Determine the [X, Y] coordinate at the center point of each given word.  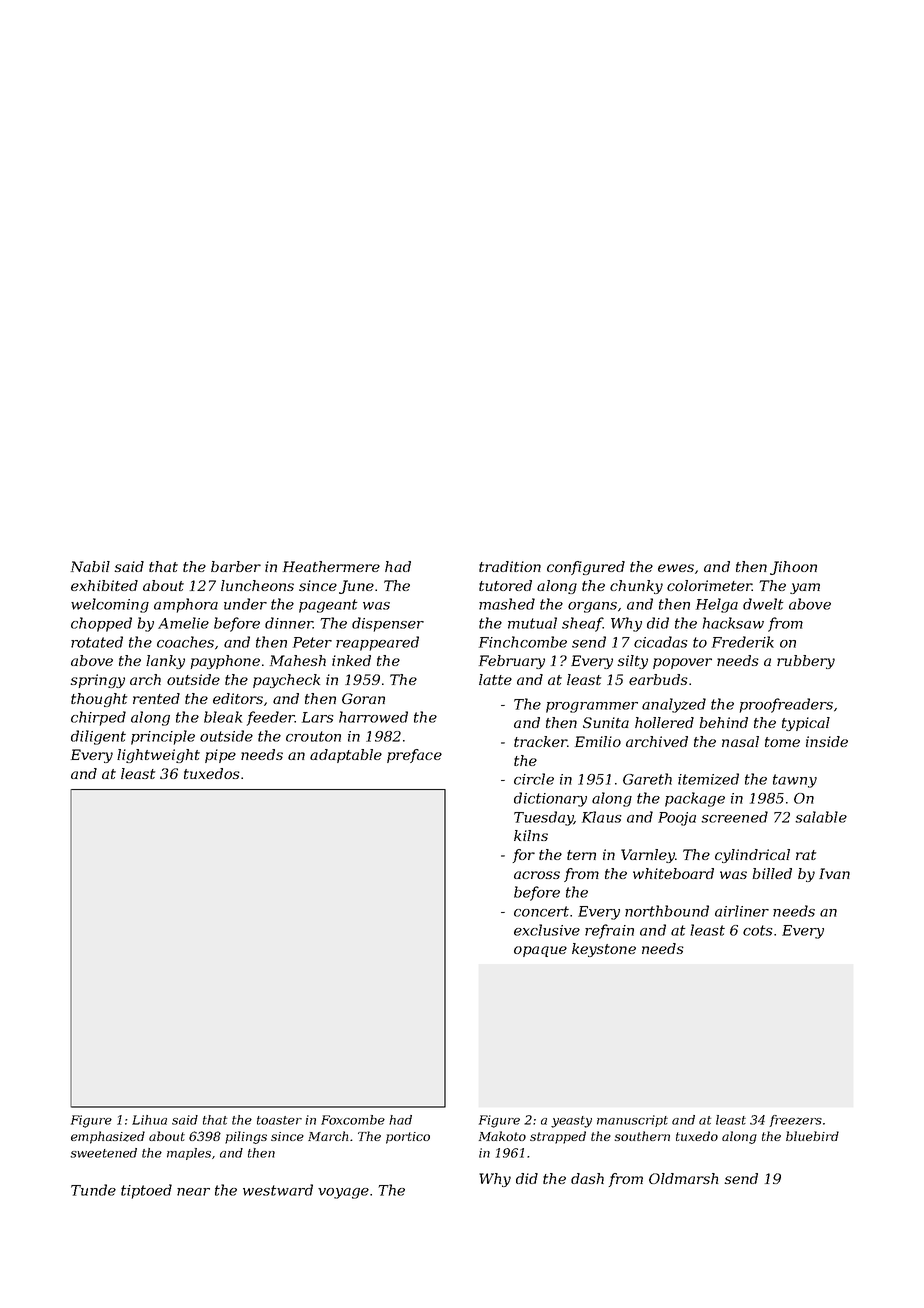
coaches [185, 642]
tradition [510, 566]
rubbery [806, 662]
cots [758, 930]
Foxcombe [353, 1120]
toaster [279, 1120]
